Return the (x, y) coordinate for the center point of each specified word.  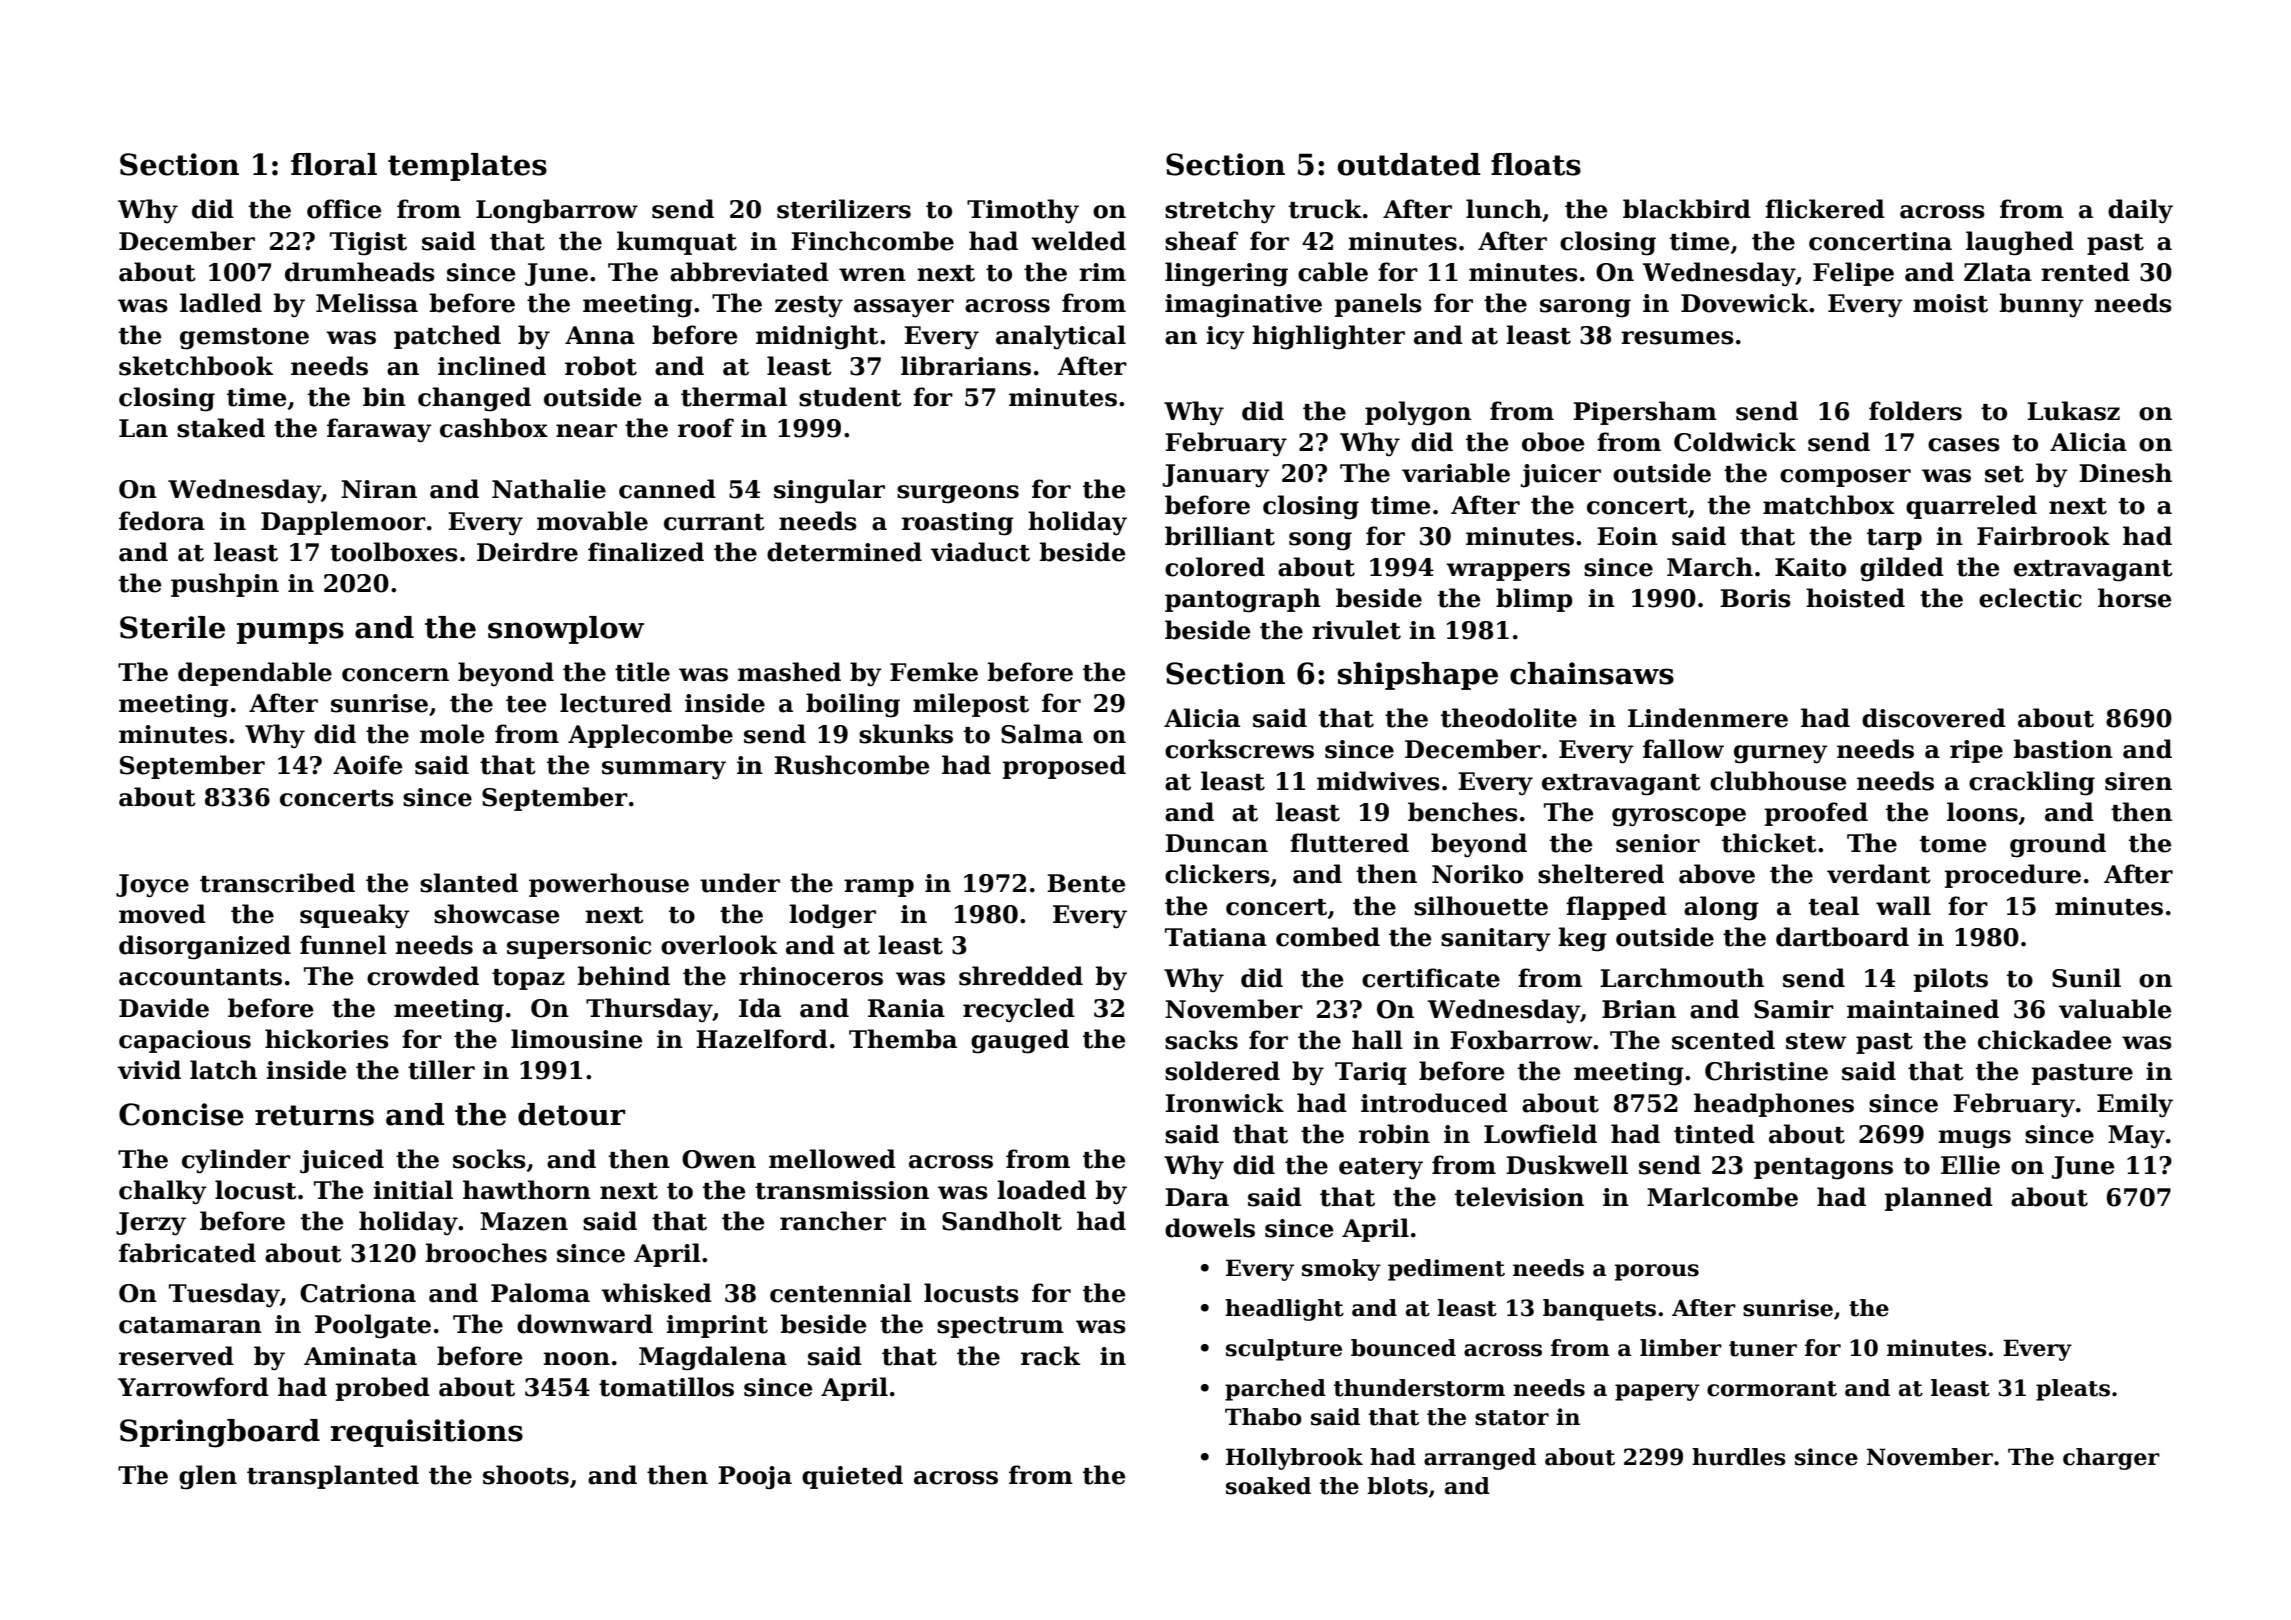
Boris (1755, 598)
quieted (852, 1477)
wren (872, 275)
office (344, 209)
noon (576, 1359)
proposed (1064, 767)
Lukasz (2073, 411)
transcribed (277, 883)
